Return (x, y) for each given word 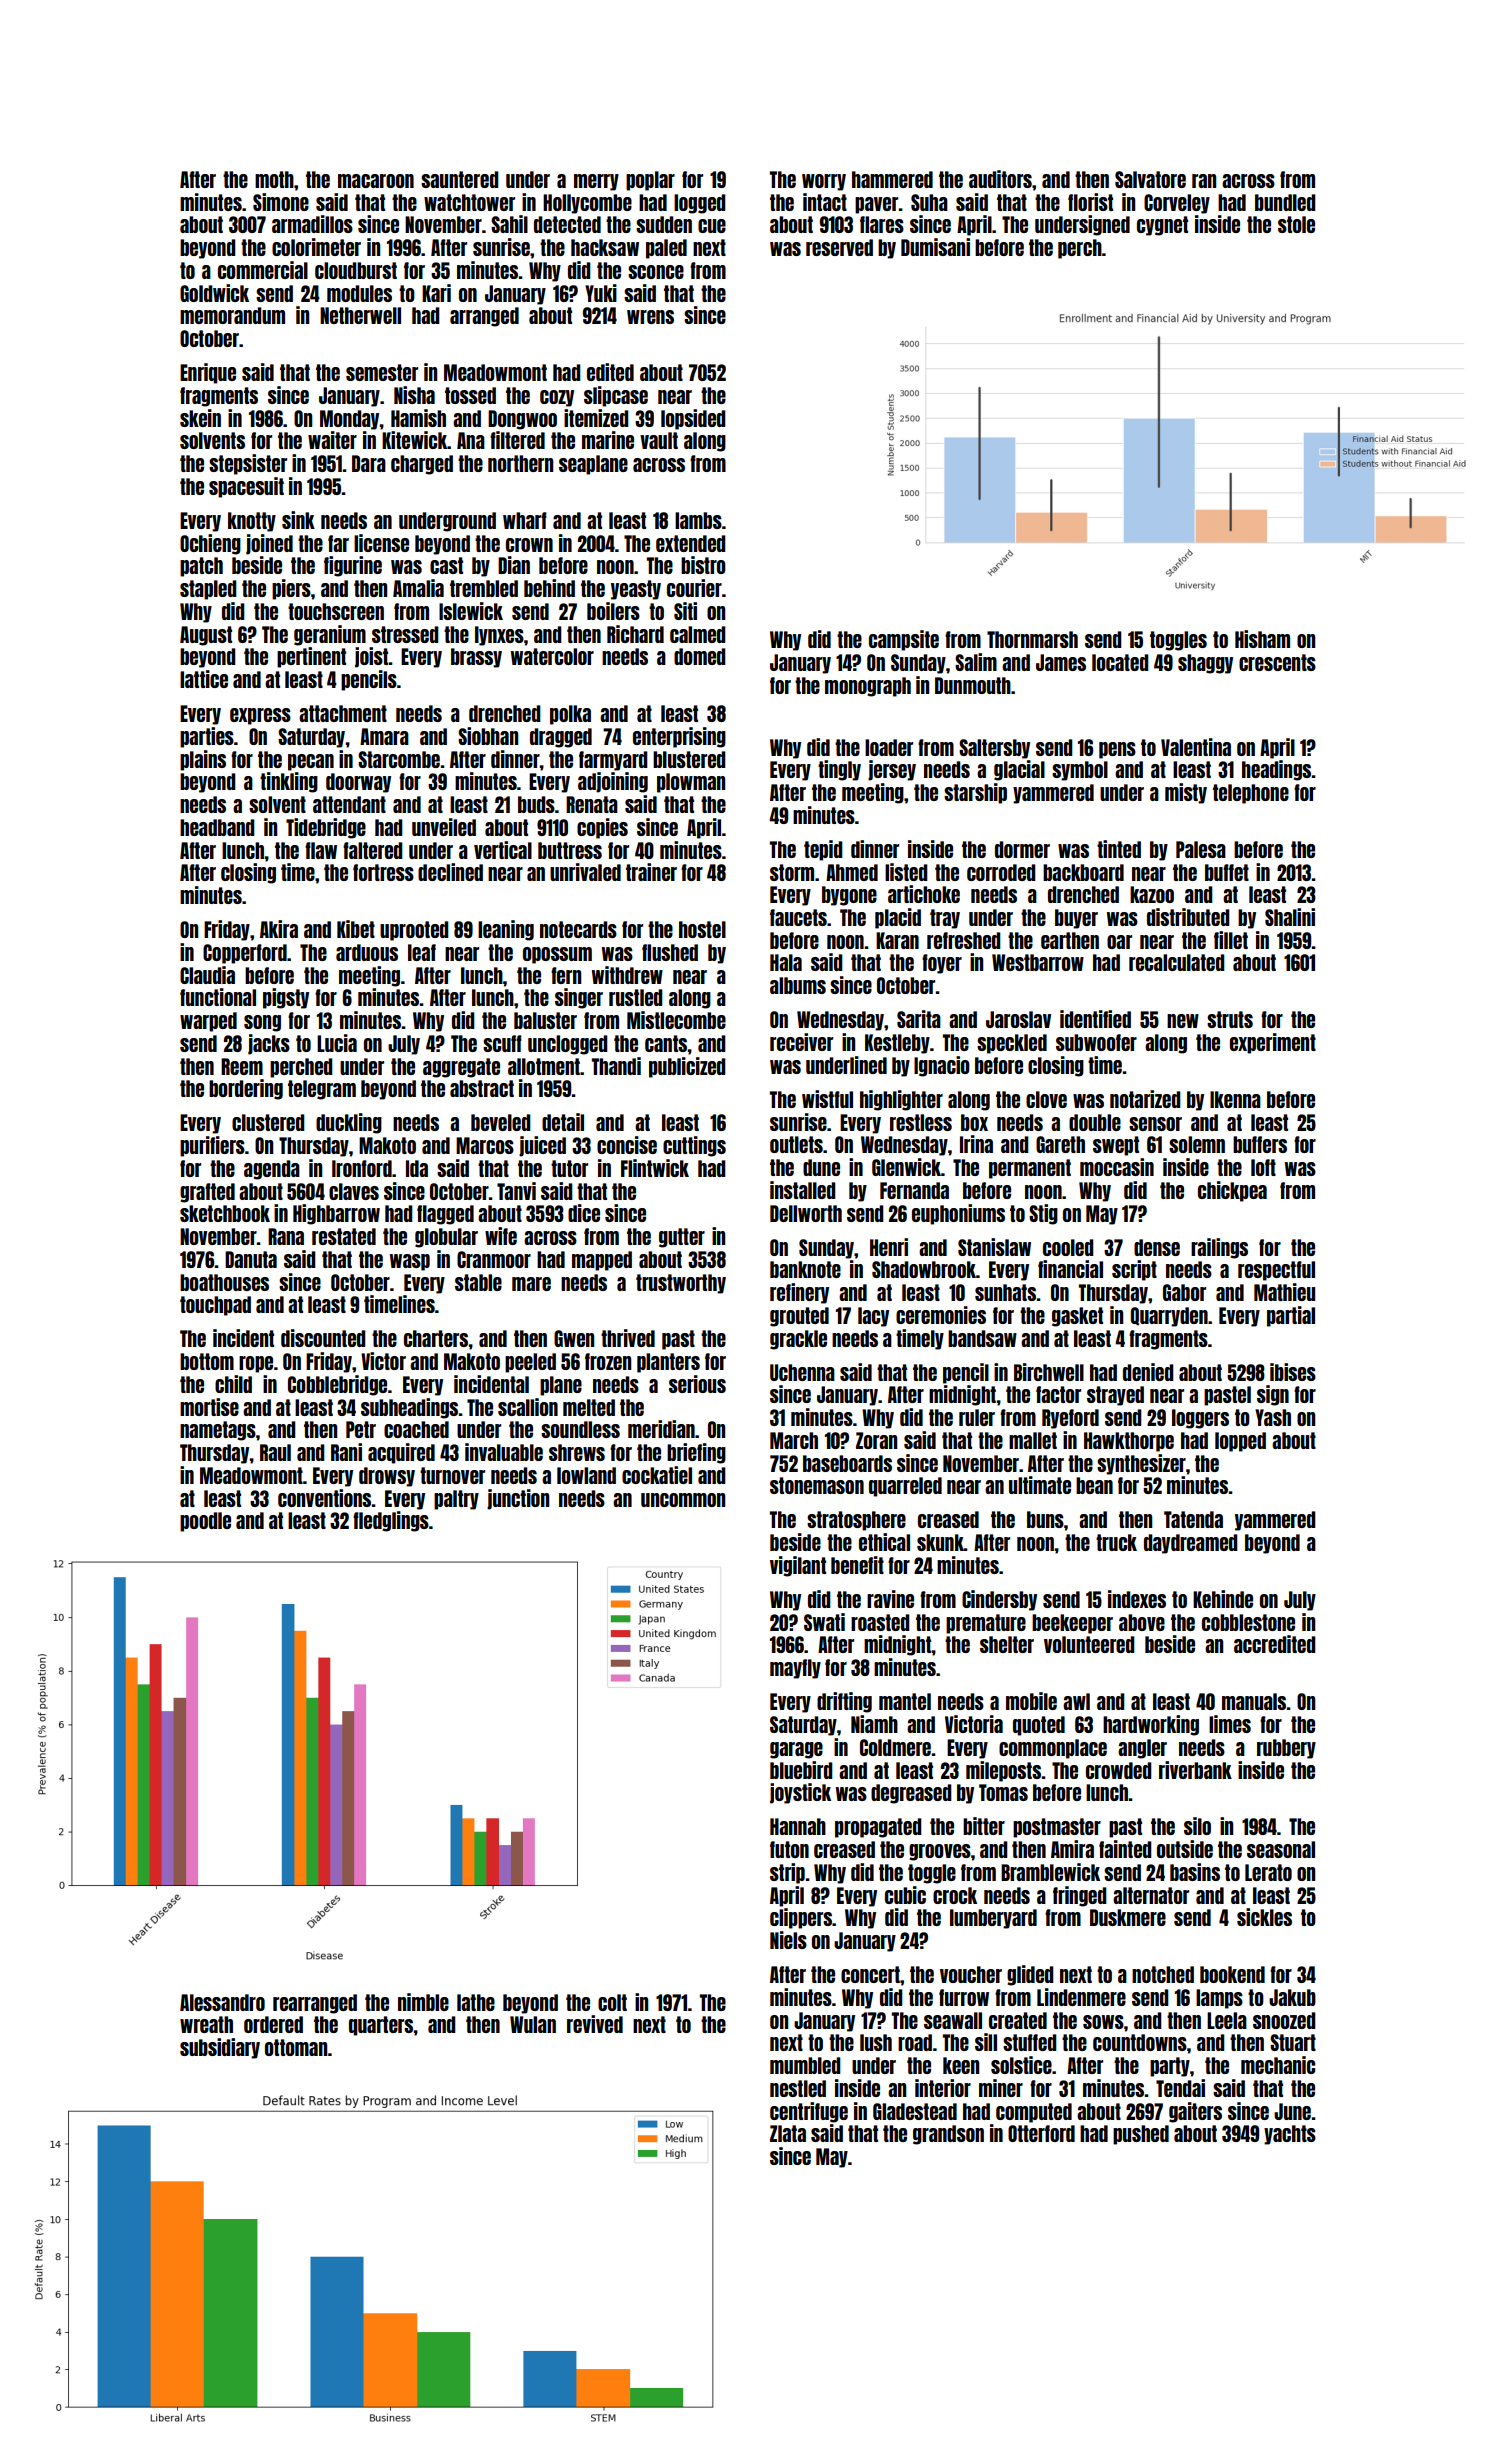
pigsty (286, 998)
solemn (1197, 1144)
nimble (423, 2002)
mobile (1031, 1701)
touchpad (215, 1306)
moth (274, 179)
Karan (897, 940)
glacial (1019, 770)
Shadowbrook (924, 1269)
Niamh (874, 1724)
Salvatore (1150, 179)
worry (824, 182)
